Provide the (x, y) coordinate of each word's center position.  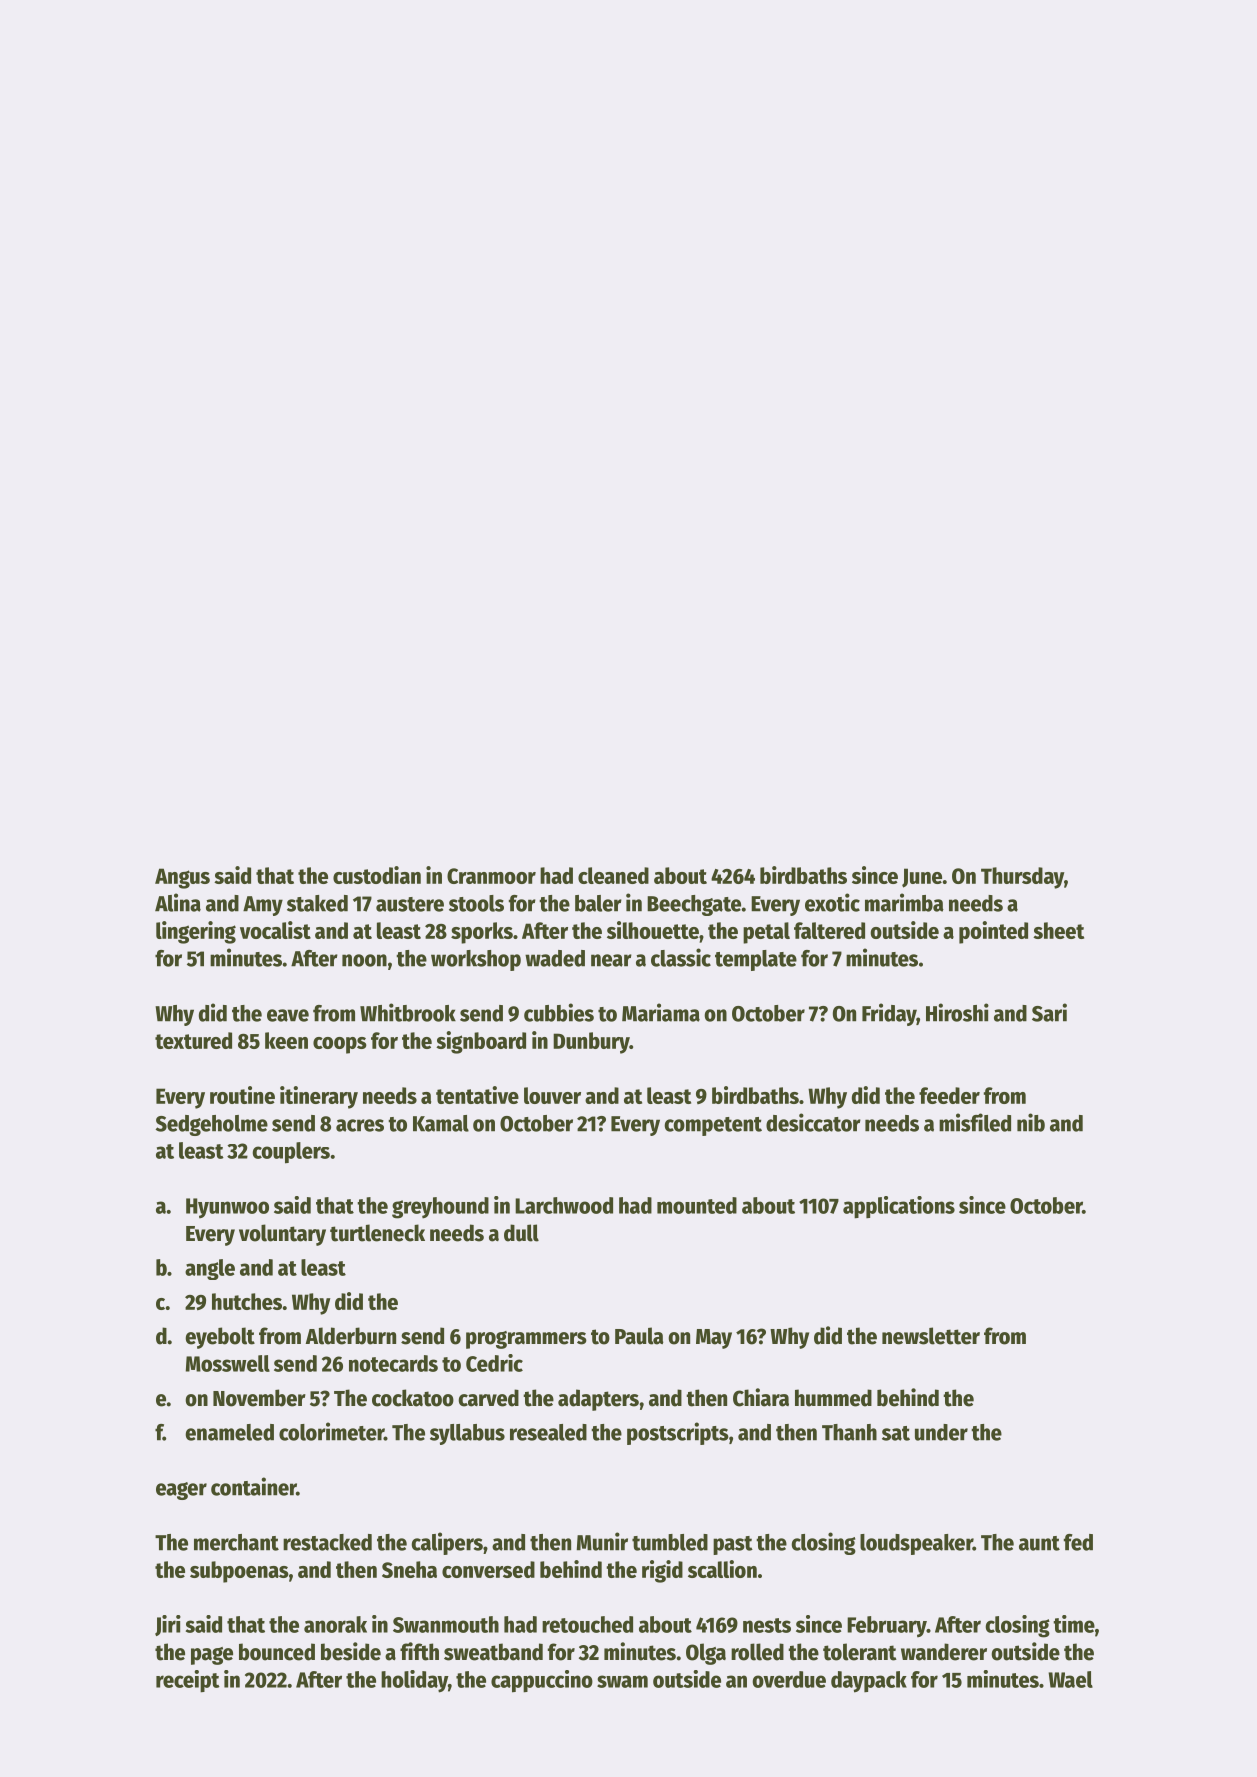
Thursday (1022, 878)
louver (552, 1095)
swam (622, 1681)
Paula (639, 1336)
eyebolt (220, 1338)
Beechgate (694, 905)
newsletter (931, 1336)
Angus (182, 878)
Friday (889, 1014)
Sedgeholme (212, 1125)
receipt (188, 1681)
